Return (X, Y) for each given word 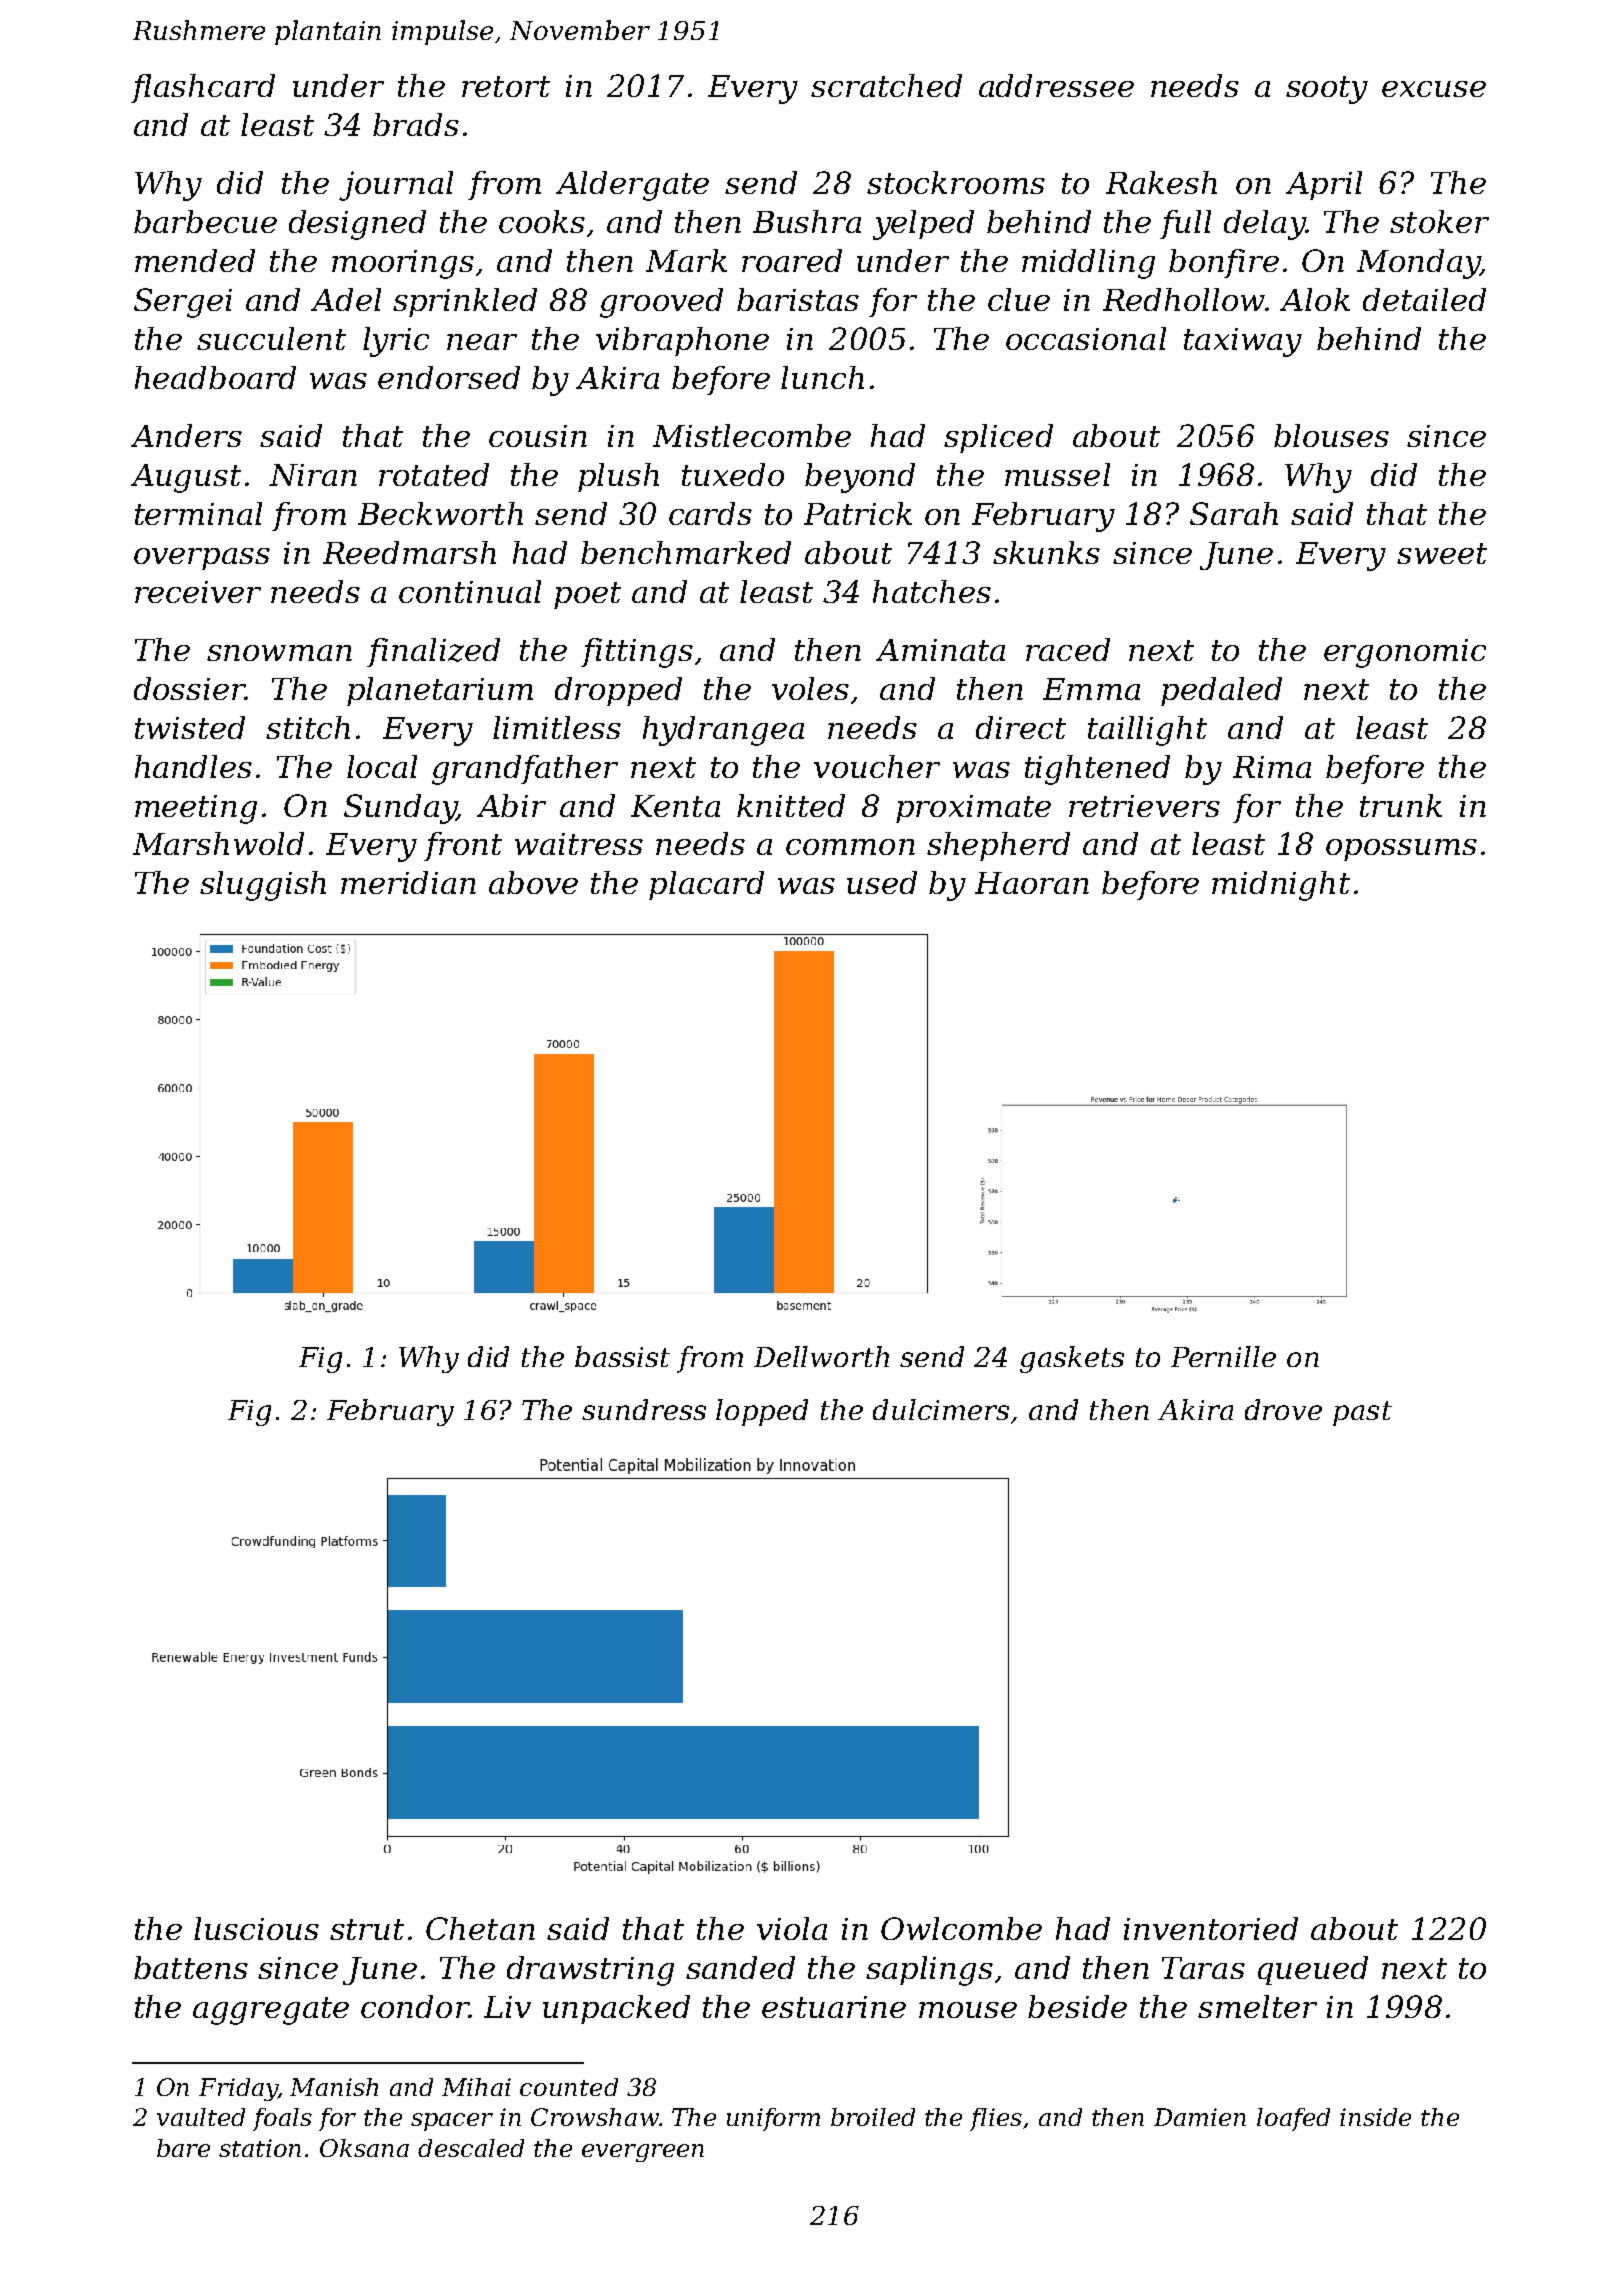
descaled (471, 2148)
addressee (1056, 85)
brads (416, 124)
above (533, 882)
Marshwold (218, 843)
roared (792, 260)
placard (706, 885)
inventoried (1211, 1928)
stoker (1439, 221)
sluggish (263, 886)
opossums (1401, 850)
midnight (1281, 886)
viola (792, 1928)
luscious (256, 1928)
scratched (886, 85)
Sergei (183, 303)
